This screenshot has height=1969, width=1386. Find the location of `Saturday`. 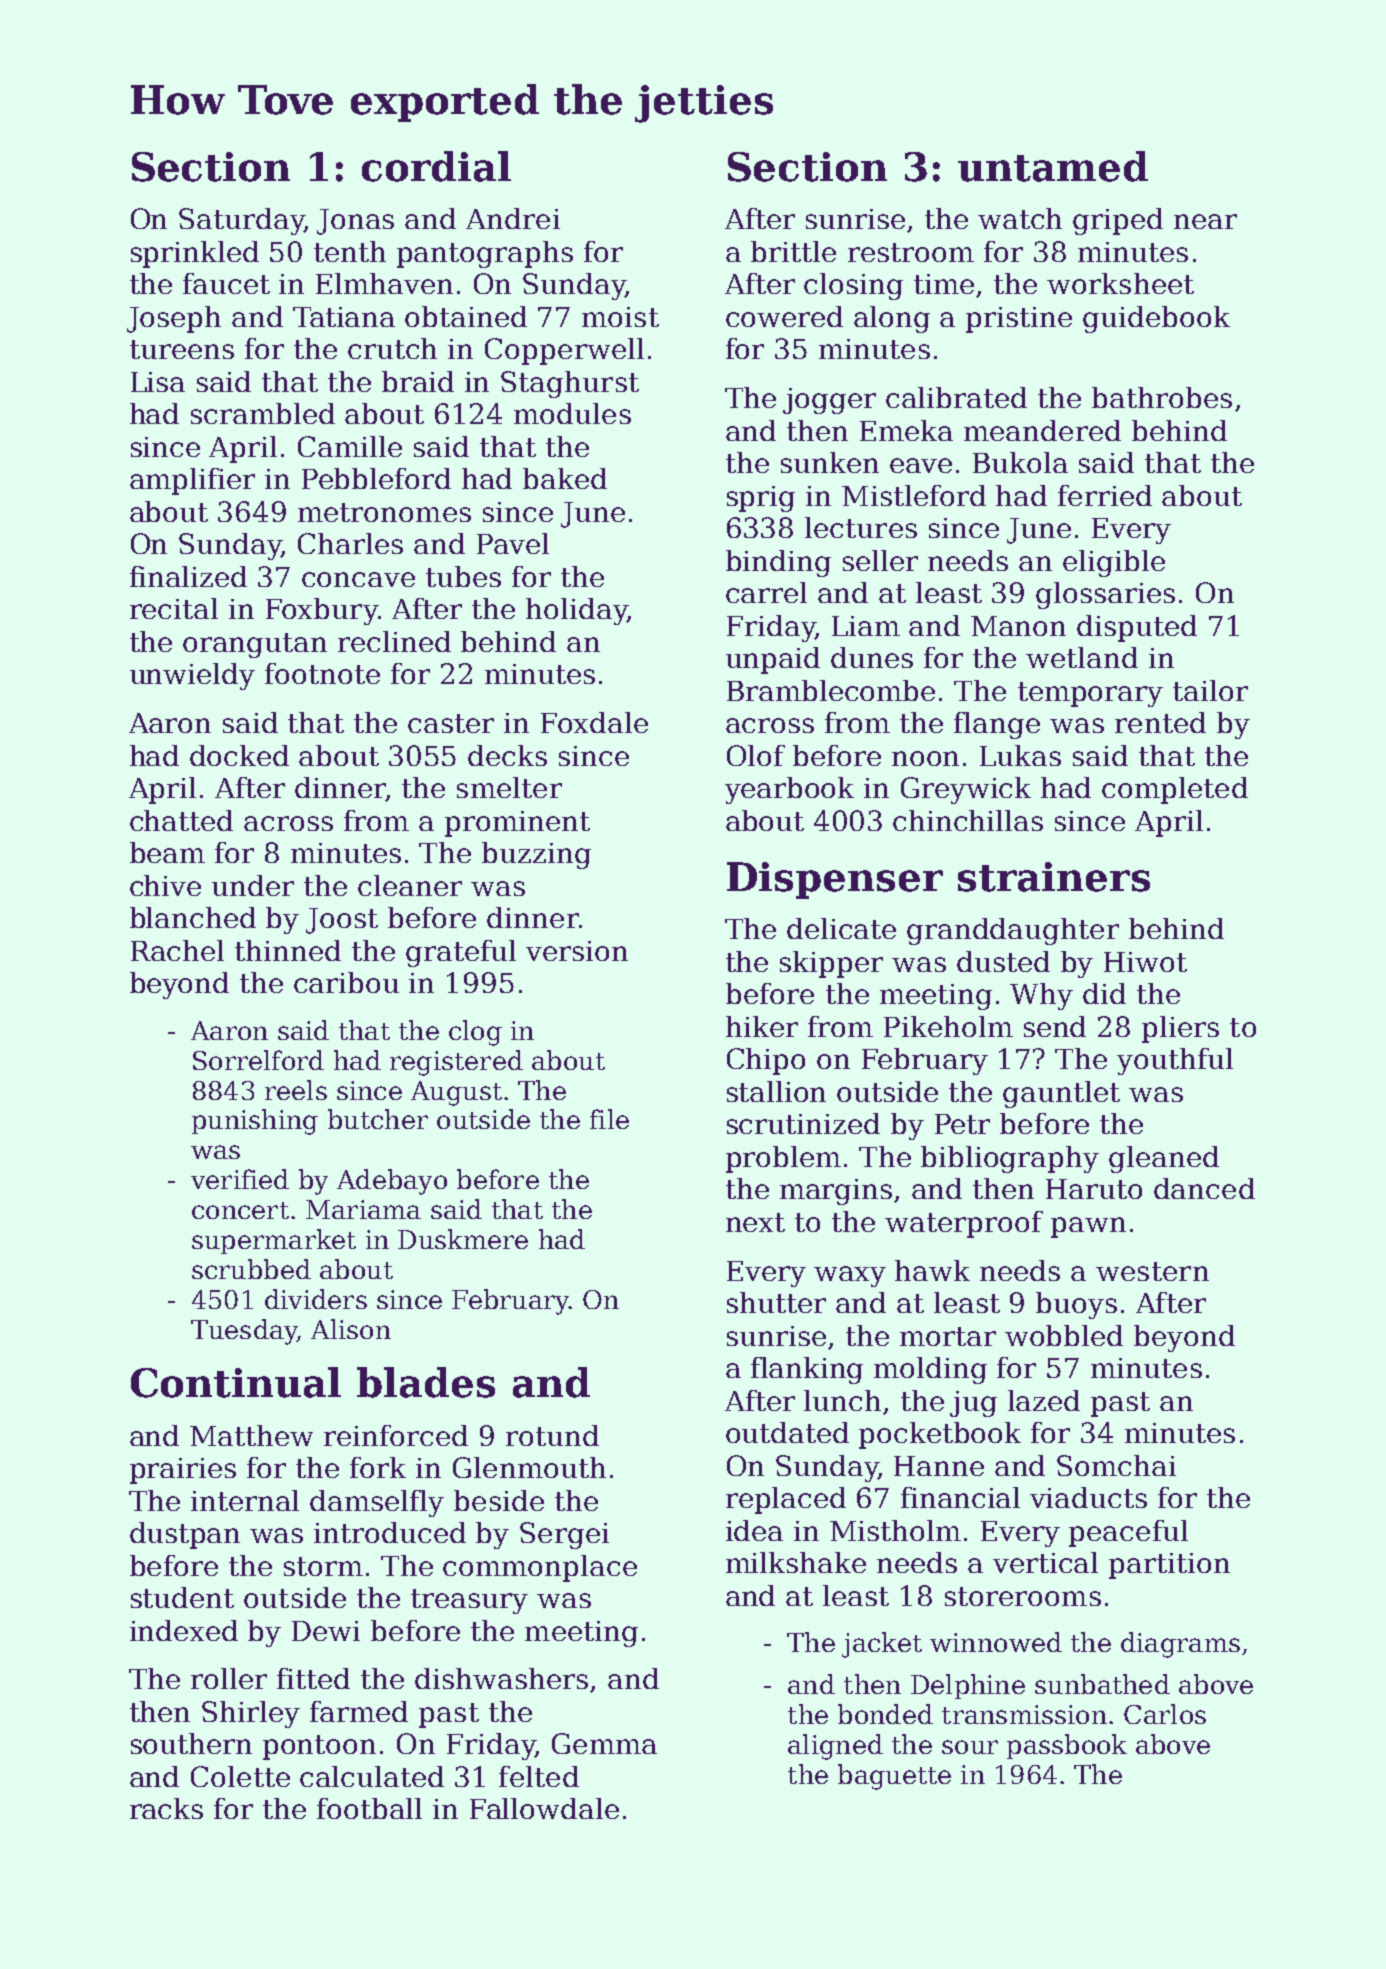

Saturday is located at coordinates (242, 221).
